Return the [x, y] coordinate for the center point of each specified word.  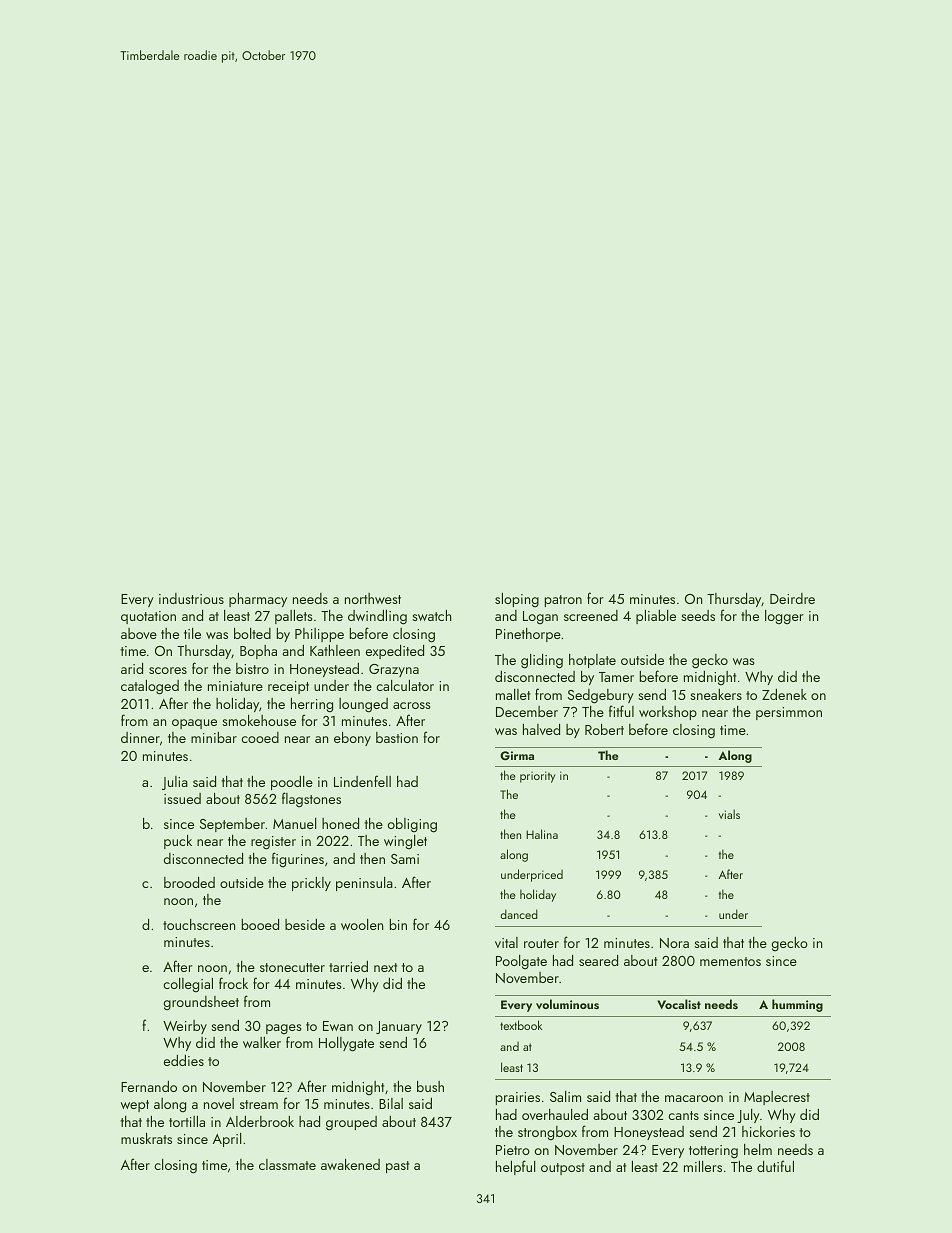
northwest [373, 598]
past [397, 1167]
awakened [350, 1164]
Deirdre [792, 598]
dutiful [775, 1166]
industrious [191, 598]
